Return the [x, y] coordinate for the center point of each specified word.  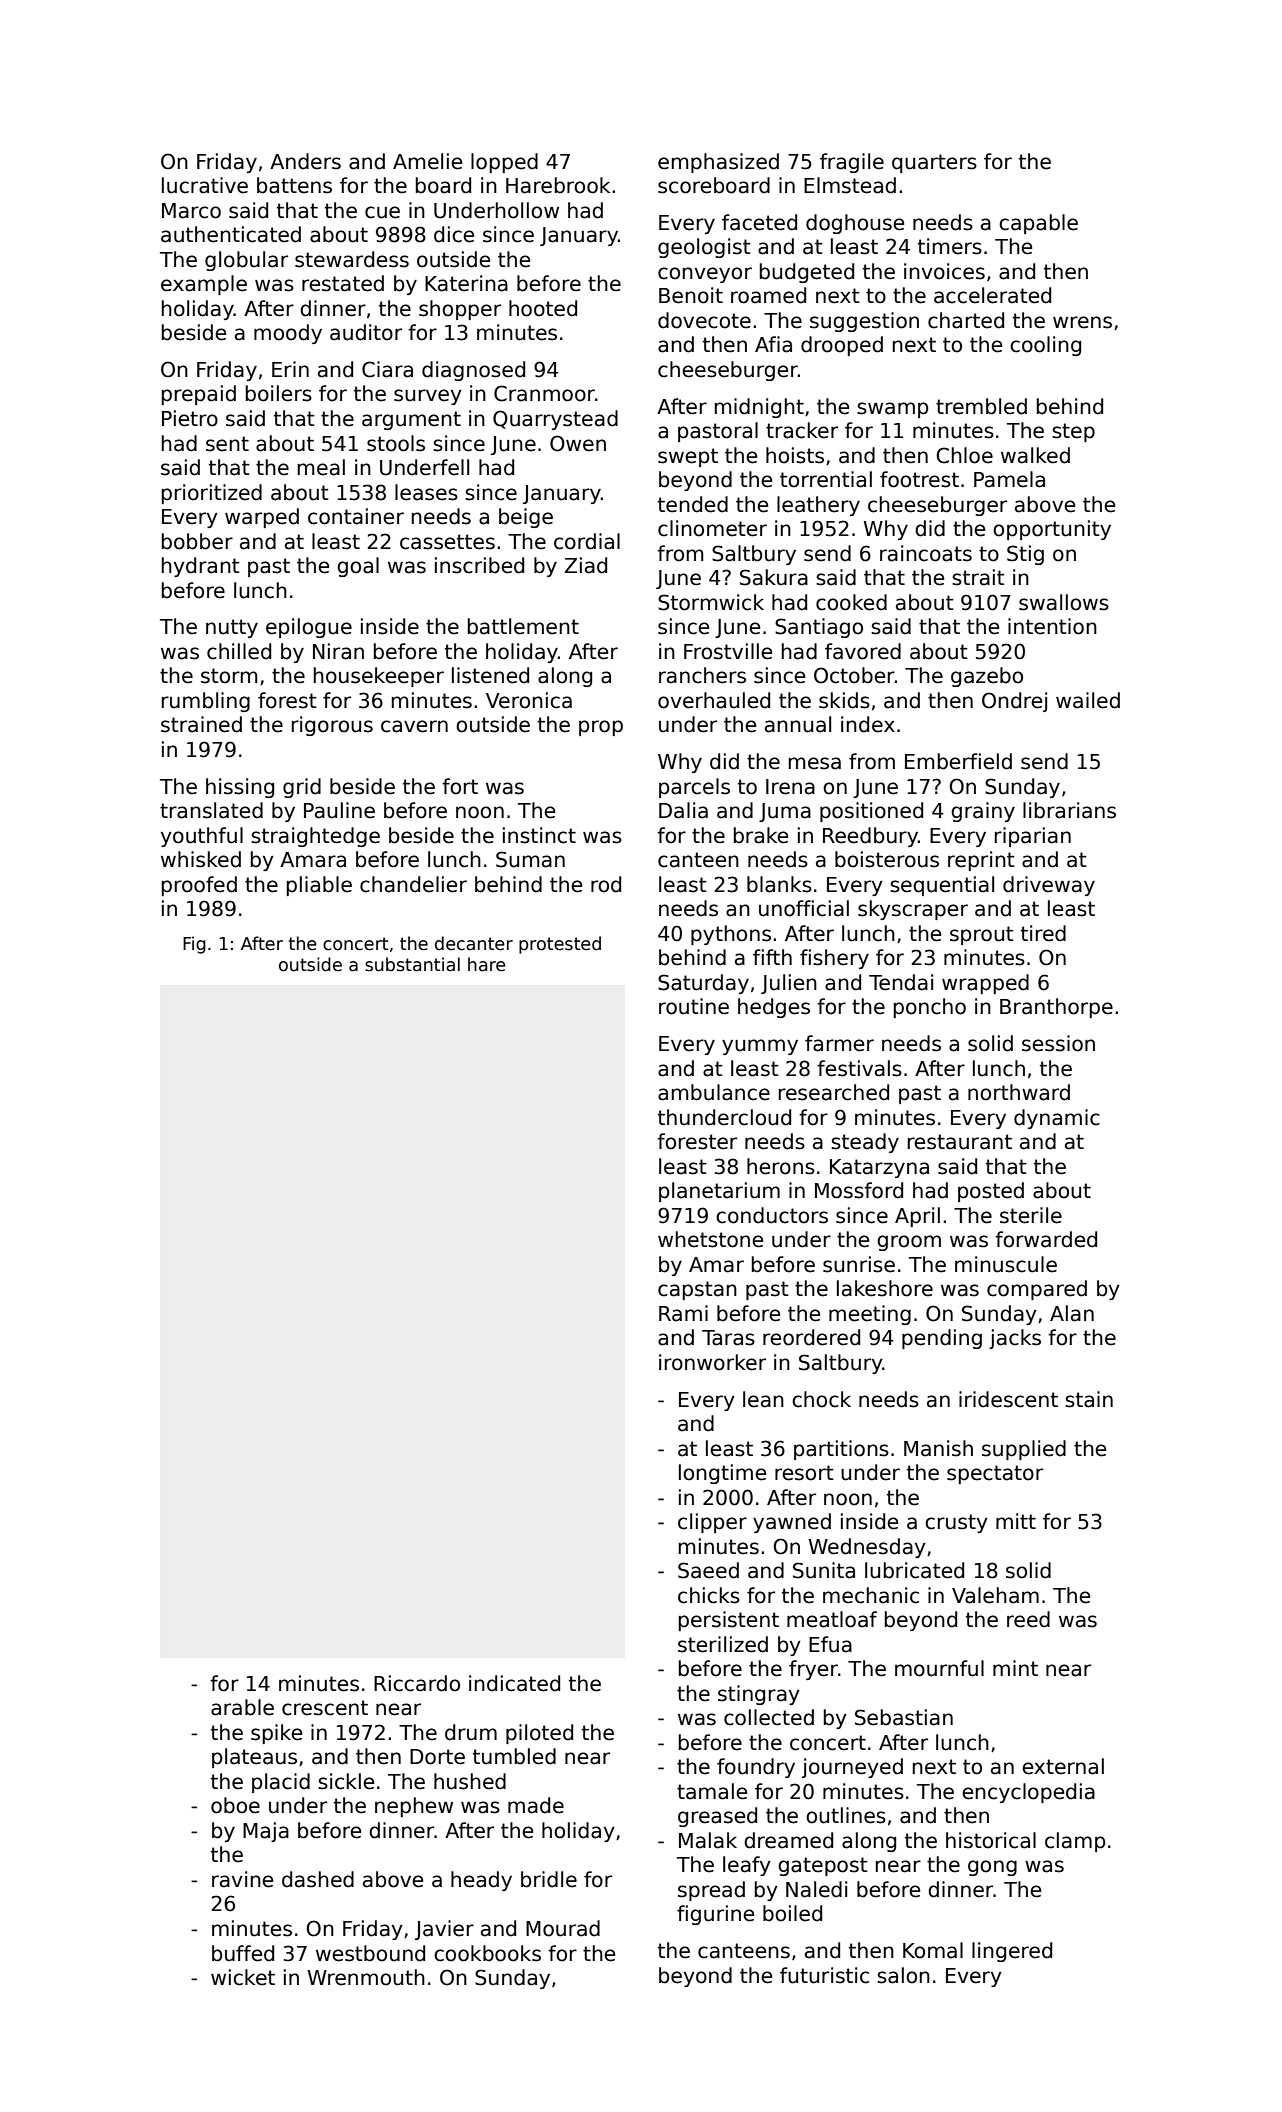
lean [763, 1399]
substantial [412, 964]
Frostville [728, 651]
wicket [243, 1977]
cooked [851, 602]
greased [717, 1817]
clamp [1075, 1842]
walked [1035, 455]
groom [909, 1243]
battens [294, 185]
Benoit [691, 295]
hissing [240, 788]
